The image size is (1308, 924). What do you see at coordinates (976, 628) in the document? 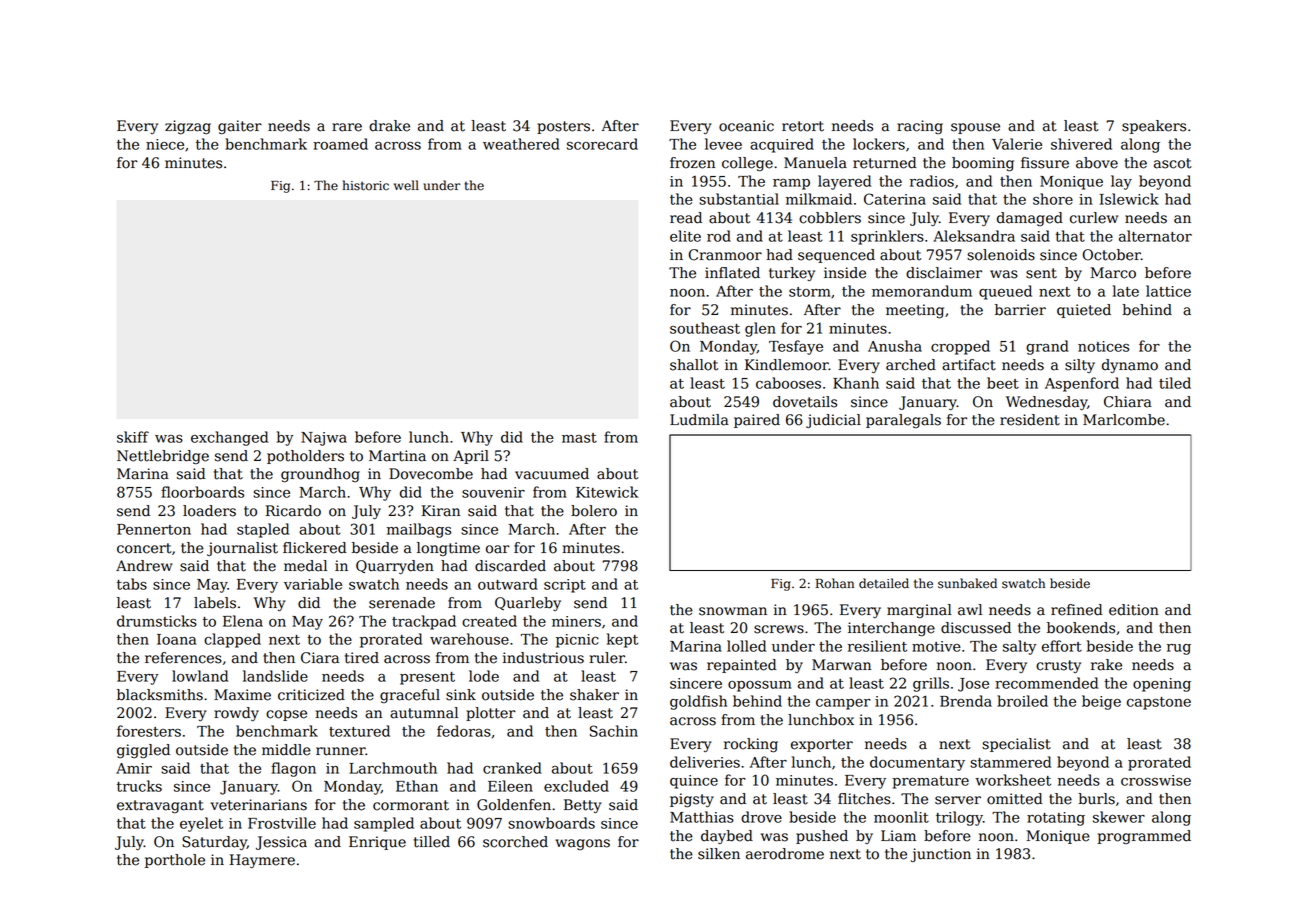
I see `discussed` at bounding box center [976, 628].
